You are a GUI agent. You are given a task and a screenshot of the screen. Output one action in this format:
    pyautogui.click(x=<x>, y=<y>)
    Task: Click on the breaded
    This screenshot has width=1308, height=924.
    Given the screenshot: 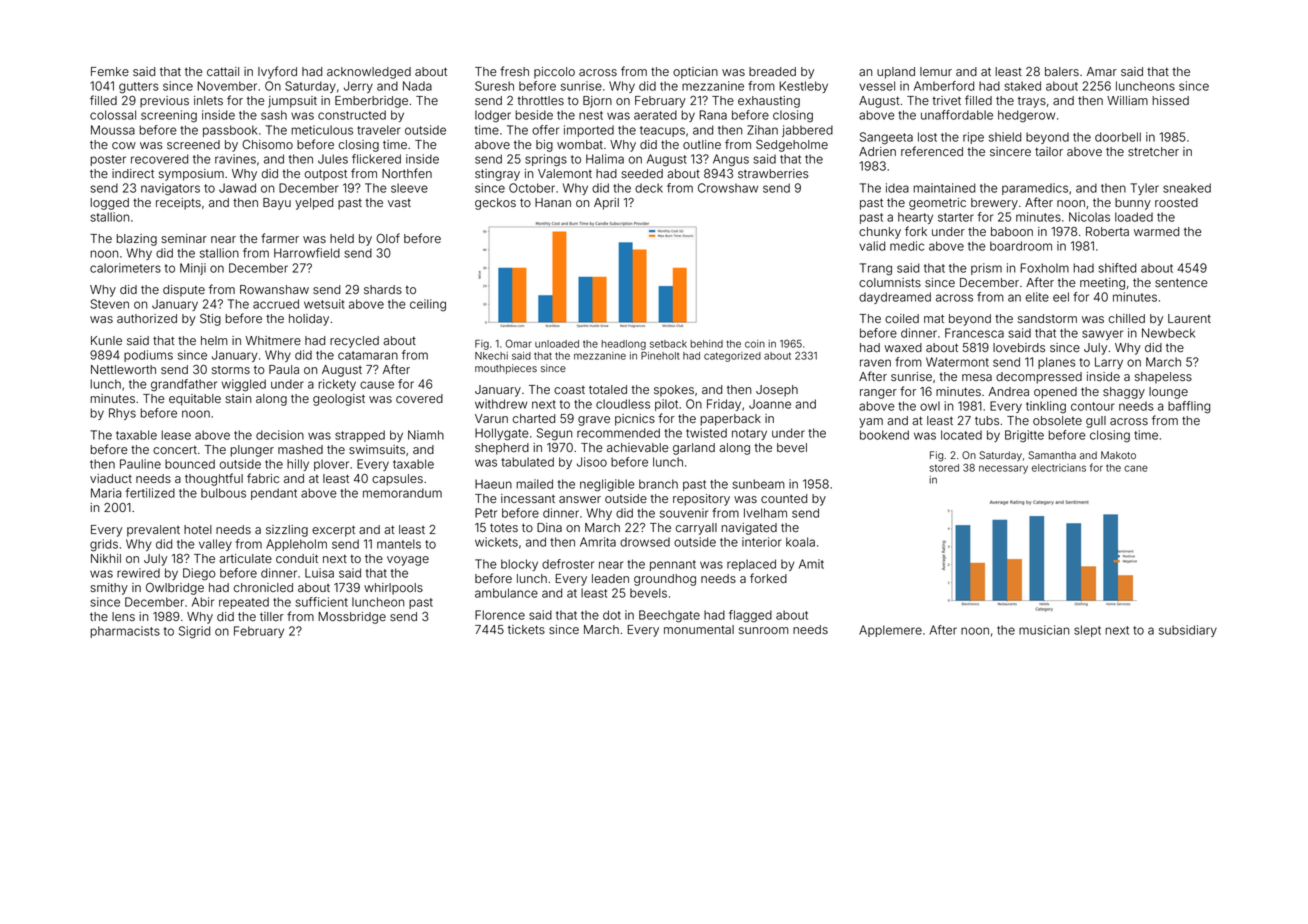 What is the action you would take?
    pyautogui.click(x=772, y=72)
